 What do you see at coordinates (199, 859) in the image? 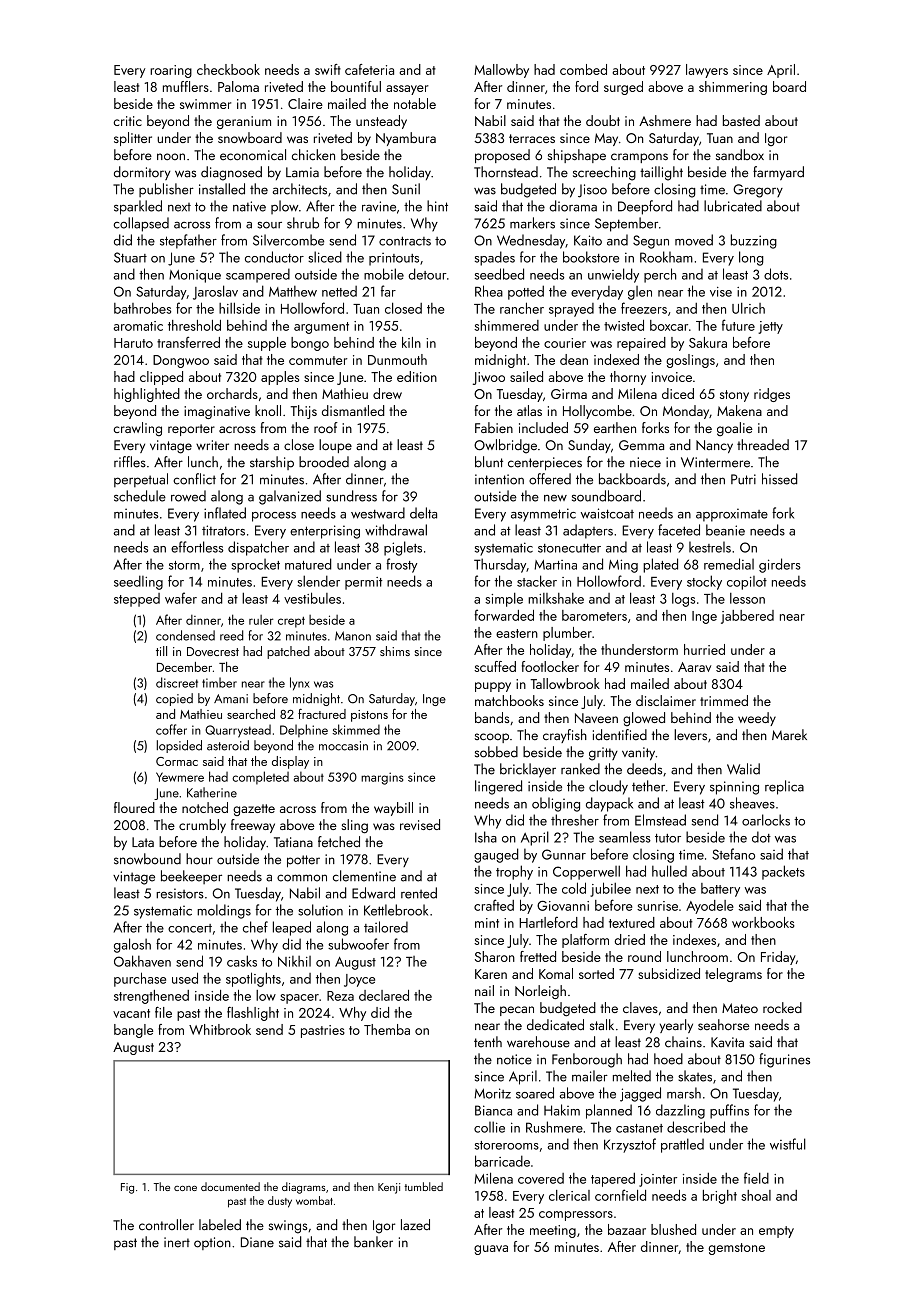
I see `hour` at bounding box center [199, 859].
